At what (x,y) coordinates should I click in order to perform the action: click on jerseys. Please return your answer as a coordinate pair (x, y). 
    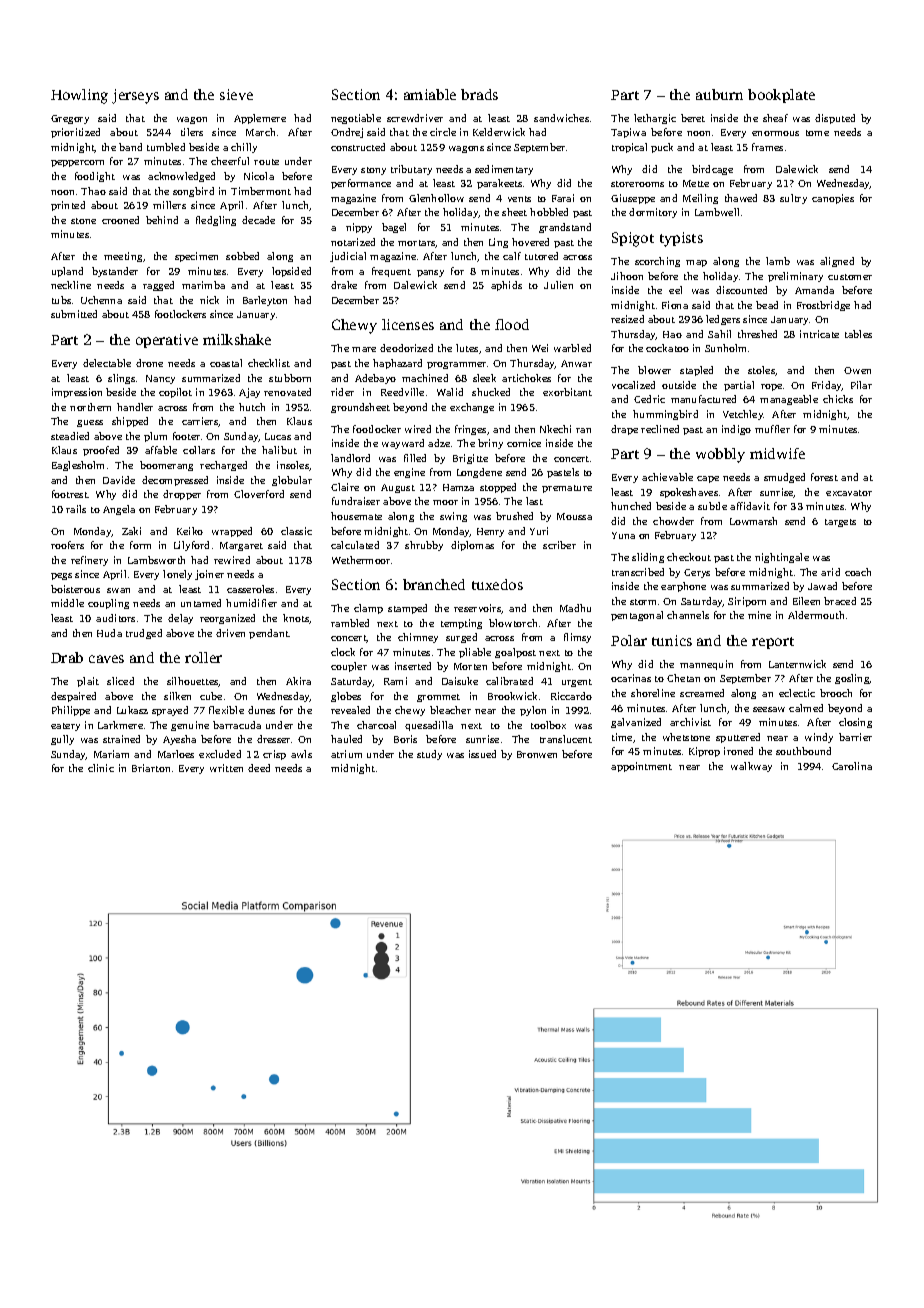
    Looking at the image, I should click on (135, 96).
